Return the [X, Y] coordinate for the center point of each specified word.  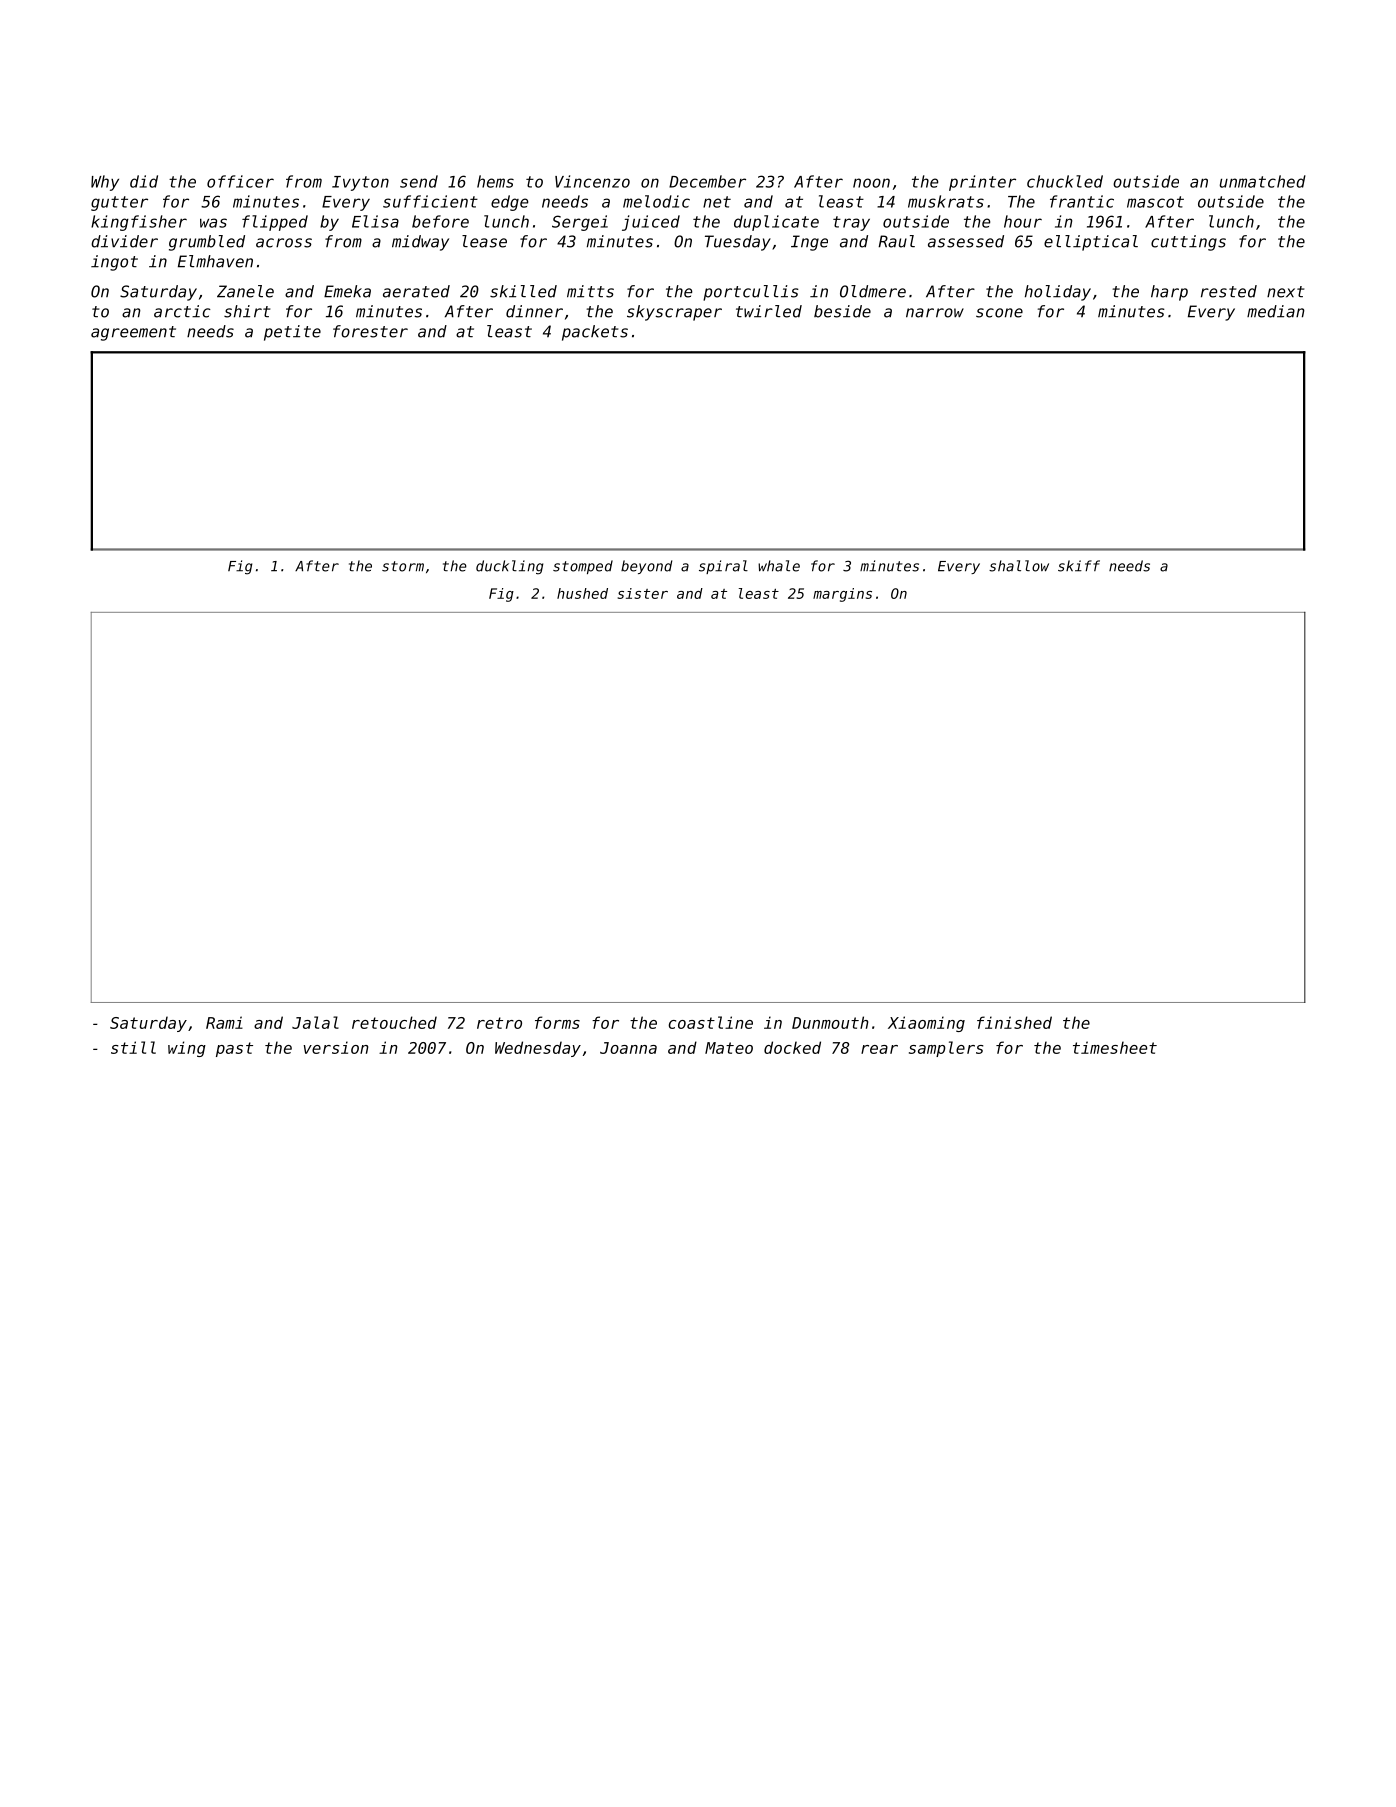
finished [1014, 1022]
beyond [646, 567]
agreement [133, 333]
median [1276, 311]
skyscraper [674, 313]
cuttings [1188, 243]
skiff [1079, 566]
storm [403, 566]
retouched [394, 1022]
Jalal [315, 1022]
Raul [896, 241]
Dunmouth [830, 1022]
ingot [114, 263]
